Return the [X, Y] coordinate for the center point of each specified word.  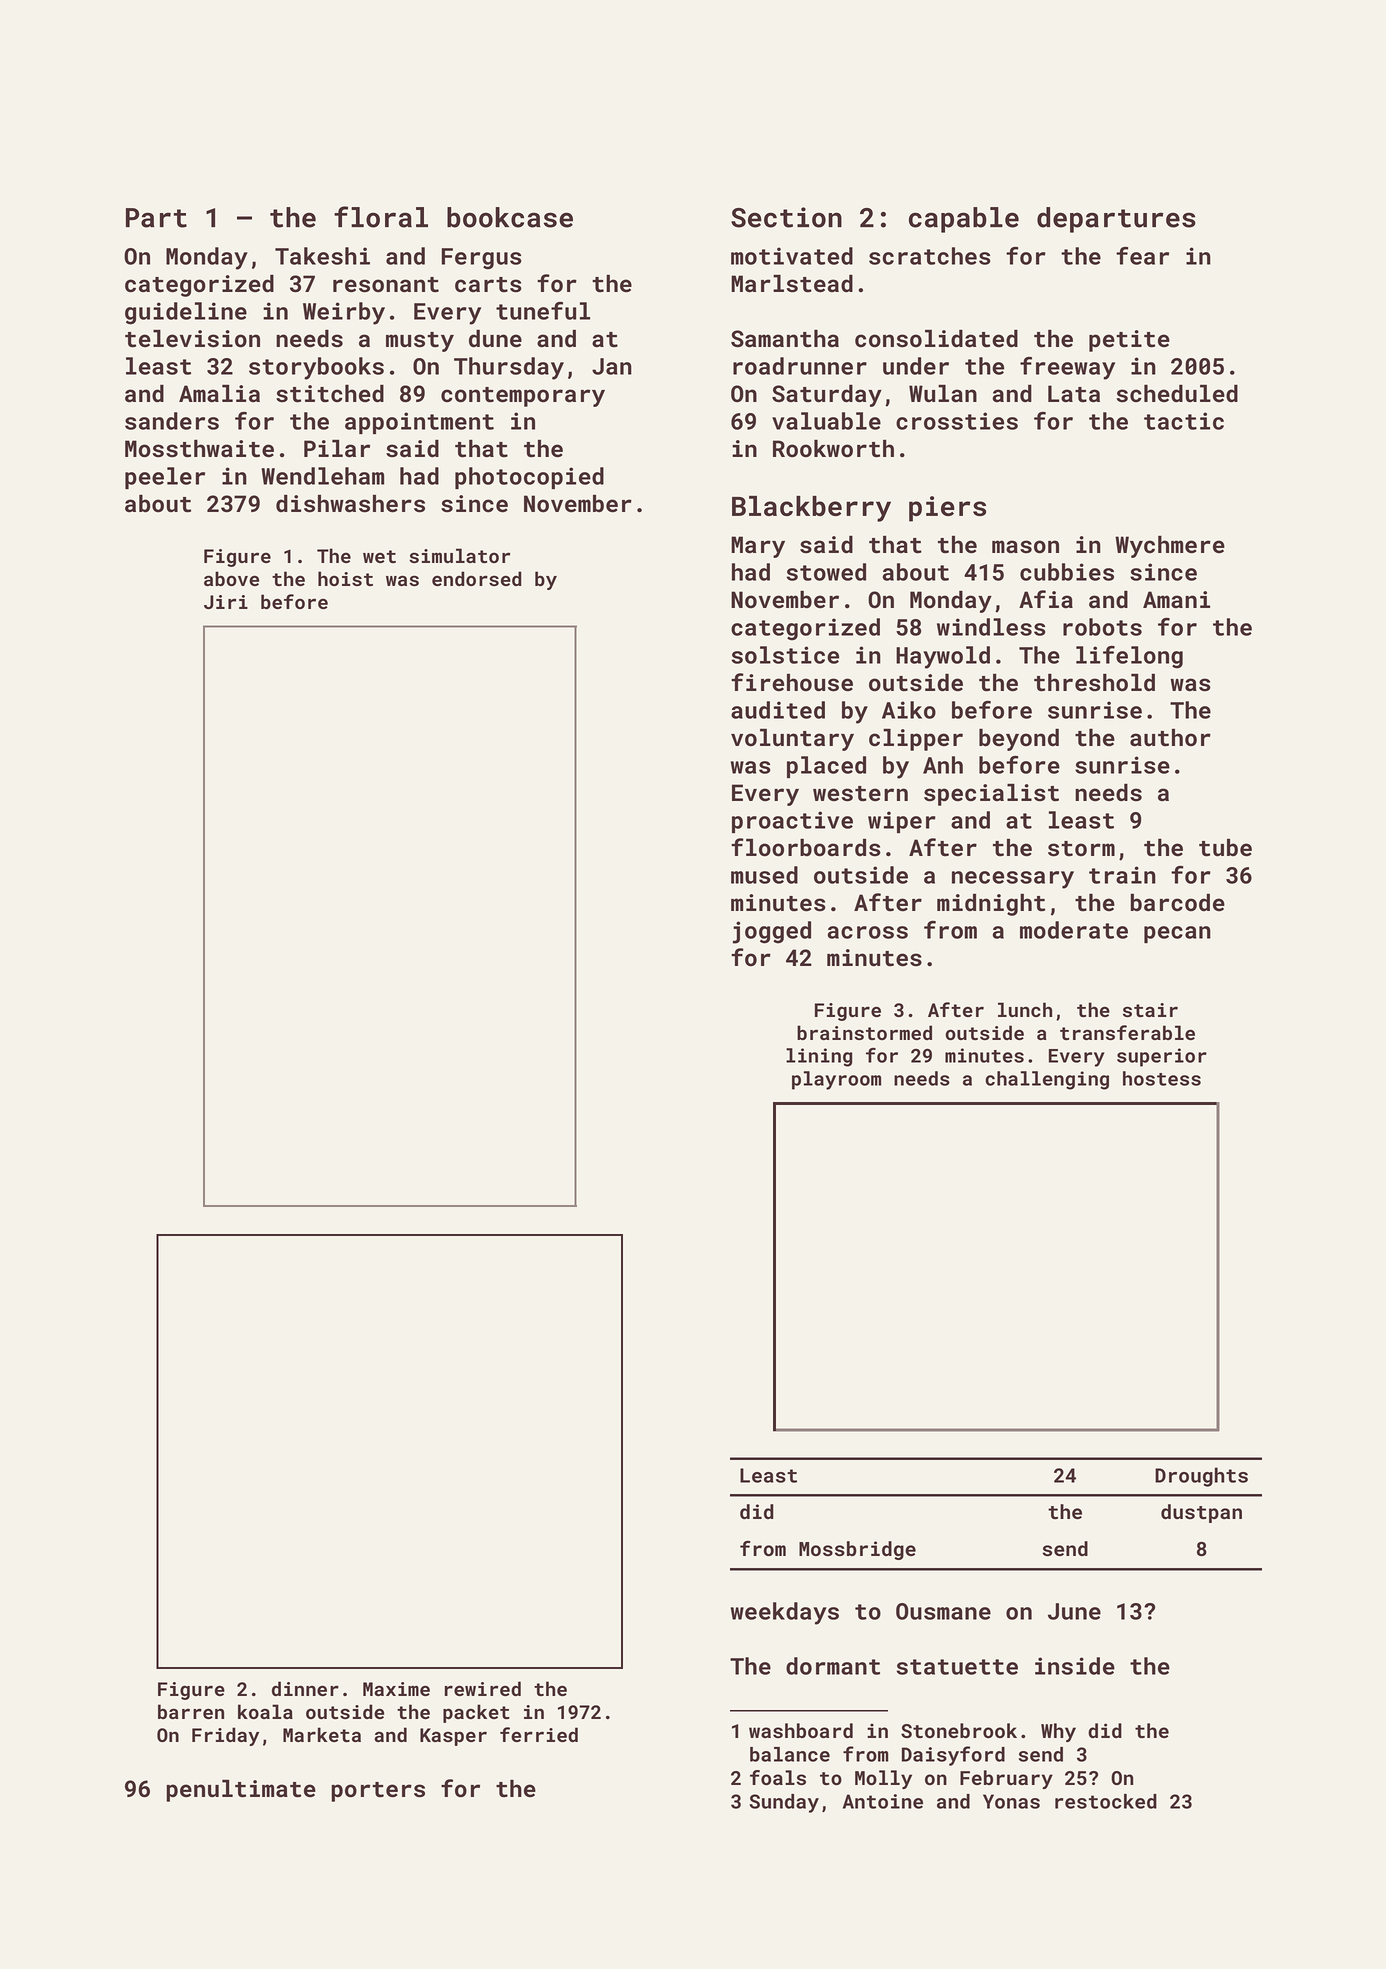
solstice [785, 655]
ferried [539, 1734]
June [1074, 1611]
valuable [826, 421]
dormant [833, 1666]
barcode [1178, 902]
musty [420, 342]
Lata [1074, 394]
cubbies [1067, 572]
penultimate [241, 1790]
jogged [772, 932]
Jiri [226, 602]
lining [819, 1057]
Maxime [396, 1689]
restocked [1106, 1801]
